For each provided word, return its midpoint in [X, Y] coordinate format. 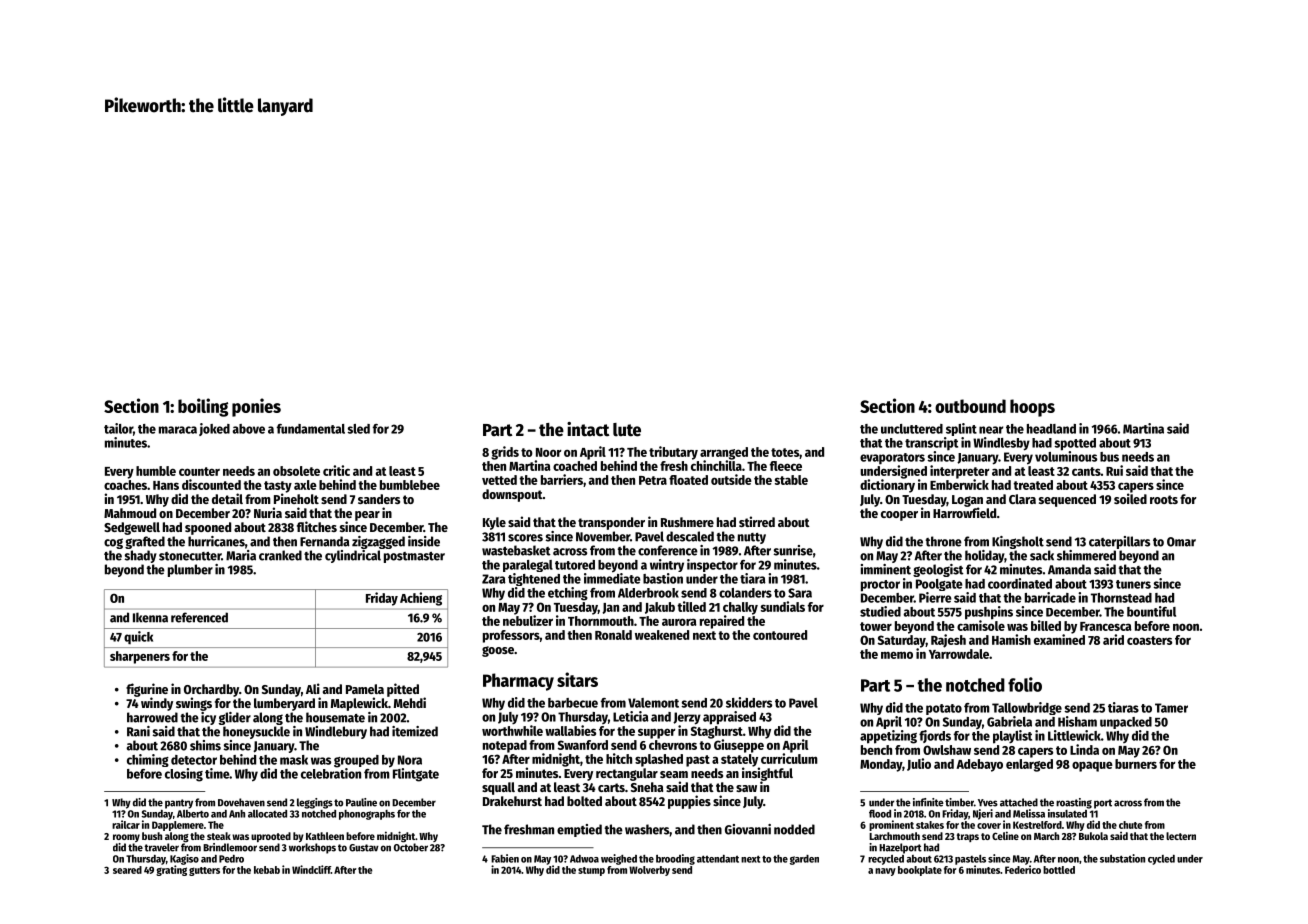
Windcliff [311, 869]
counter [199, 471]
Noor [548, 452]
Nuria [268, 512]
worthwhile [512, 730]
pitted [403, 690]
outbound [970, 406]
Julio [919, 764]
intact [588, 429]
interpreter [959, 472]
